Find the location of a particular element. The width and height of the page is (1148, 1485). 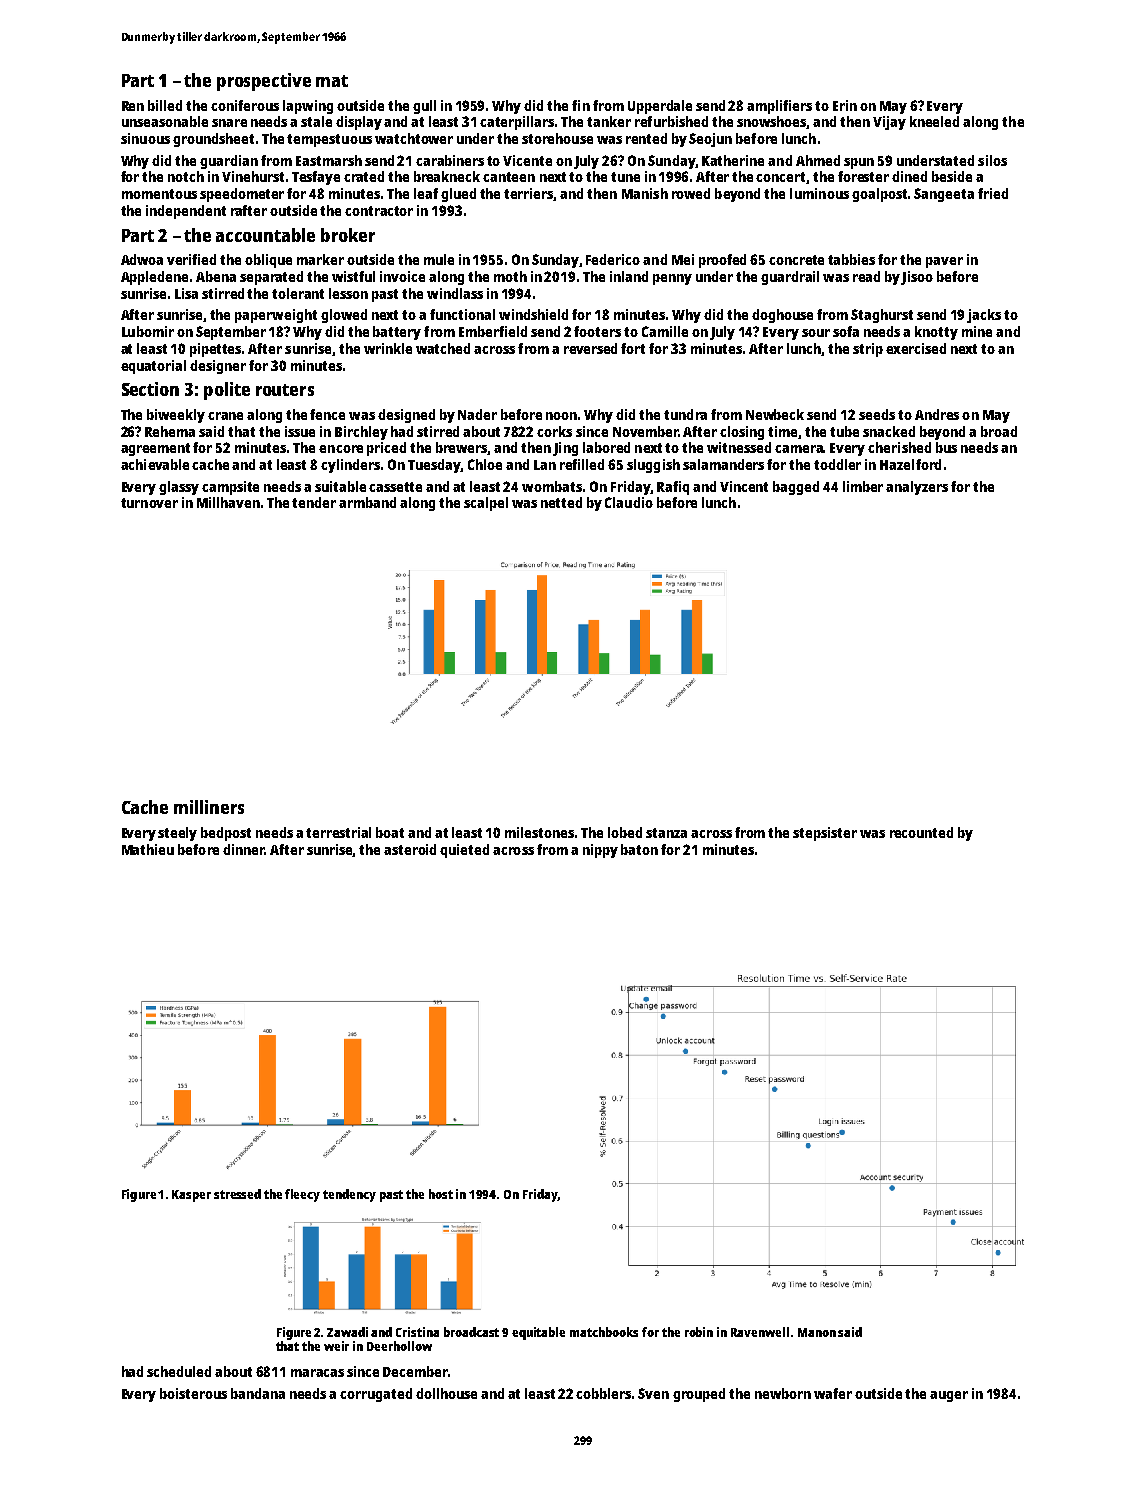

kneeled is located at coordinates (934, 121).
